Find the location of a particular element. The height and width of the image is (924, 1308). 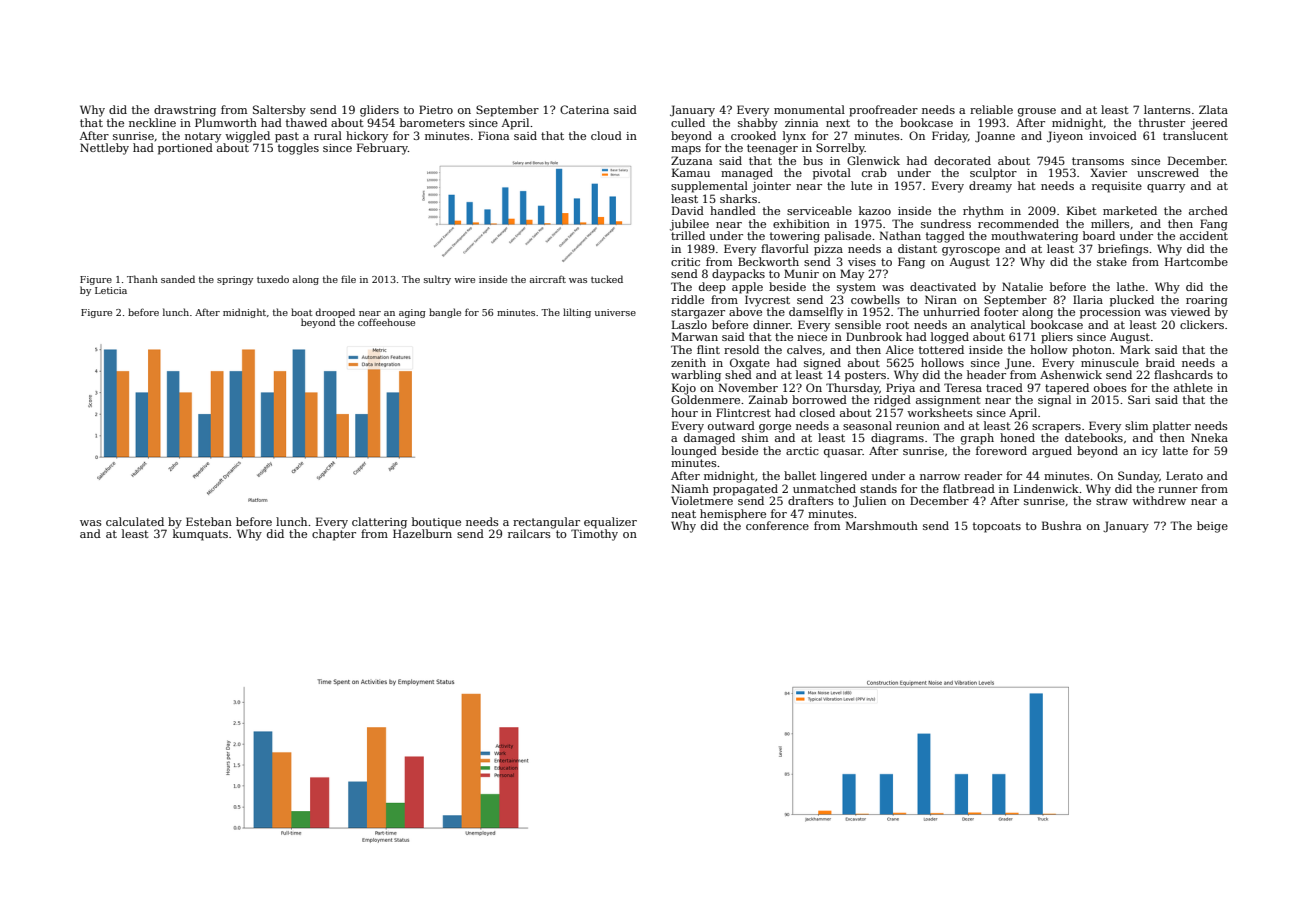

closed is located at coordinates (817, 412).
